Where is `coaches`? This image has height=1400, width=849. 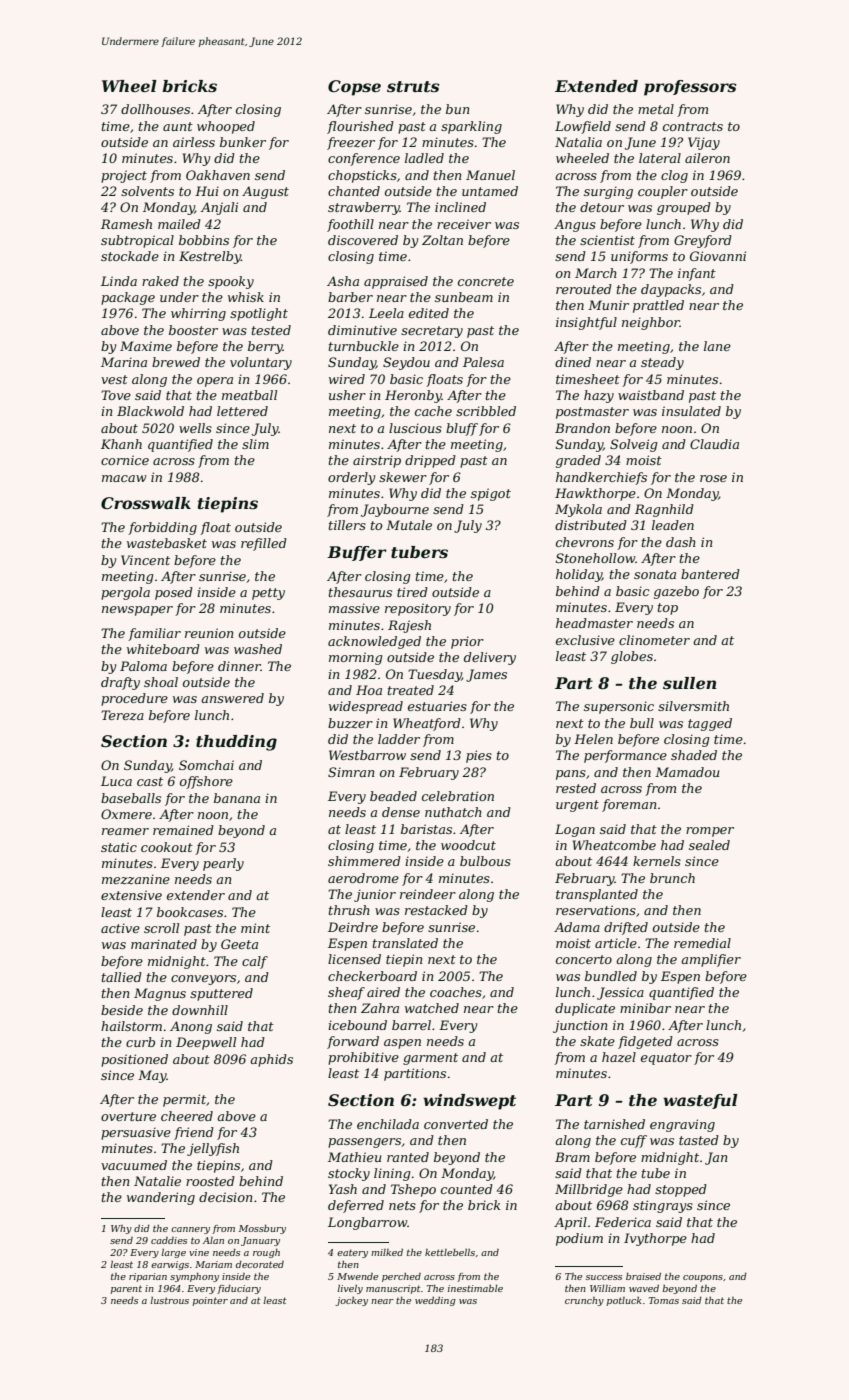
coaches is located at coordinates (456, 992).
